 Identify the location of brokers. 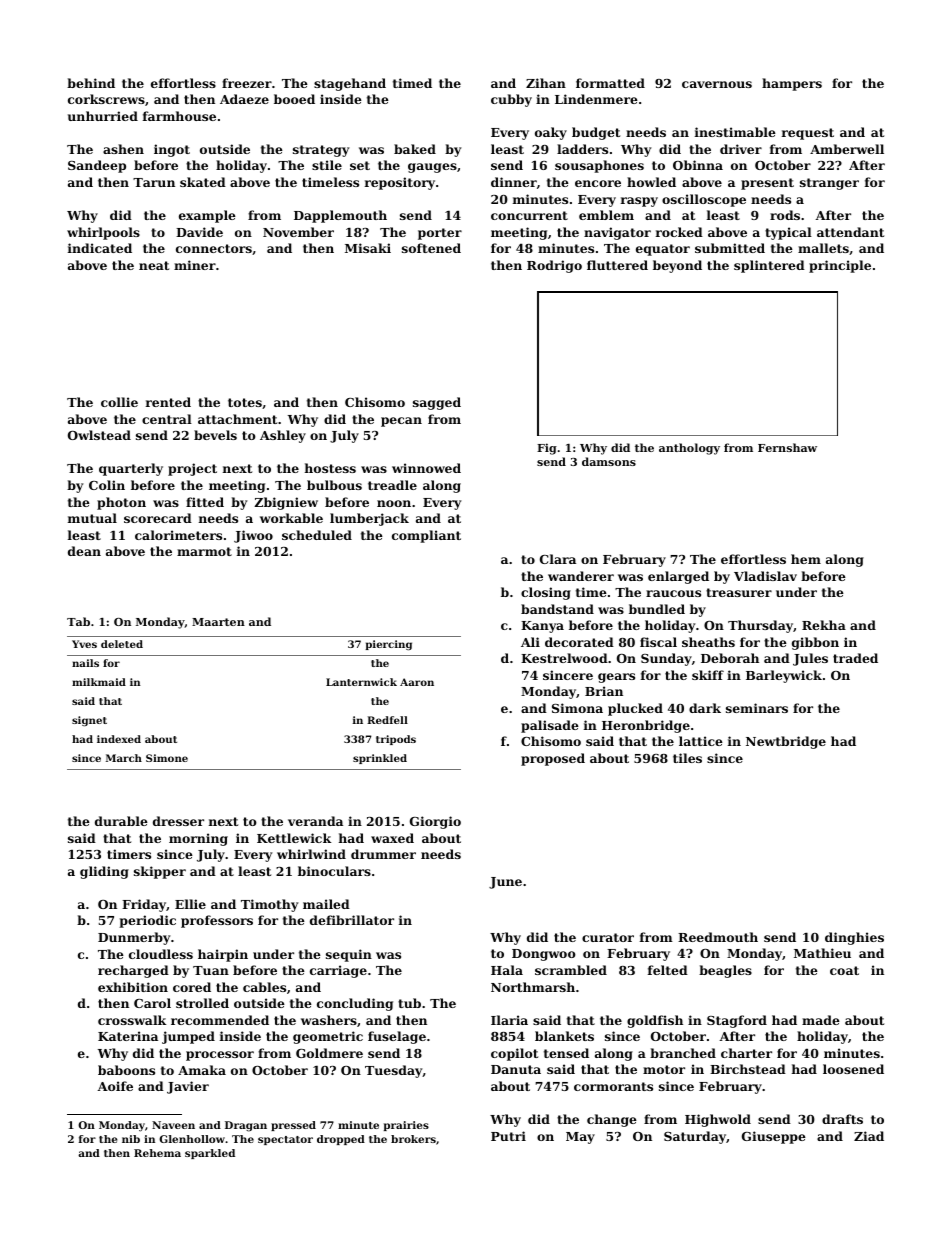
(413, 1139).
